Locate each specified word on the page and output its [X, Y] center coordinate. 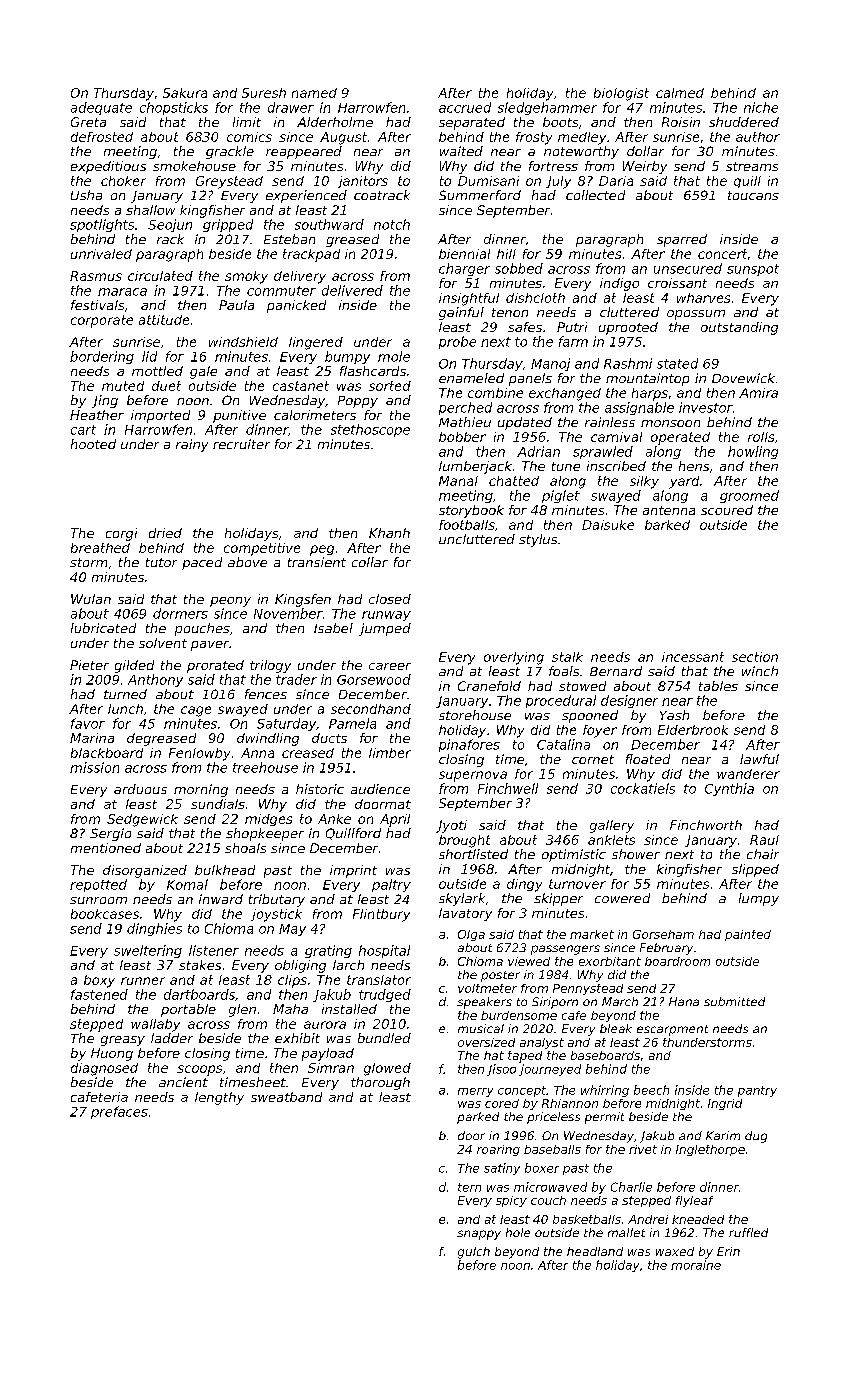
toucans [753, 195]
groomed [749, 496]
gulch [474, 1253]
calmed [680, 93]
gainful [461, 313]
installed [349, 1009]
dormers [180, 613]
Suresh [264, 93]
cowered [622, 898]
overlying [514, 658]
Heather [97, 415]
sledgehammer [547, 108]
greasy [123, 1041]
